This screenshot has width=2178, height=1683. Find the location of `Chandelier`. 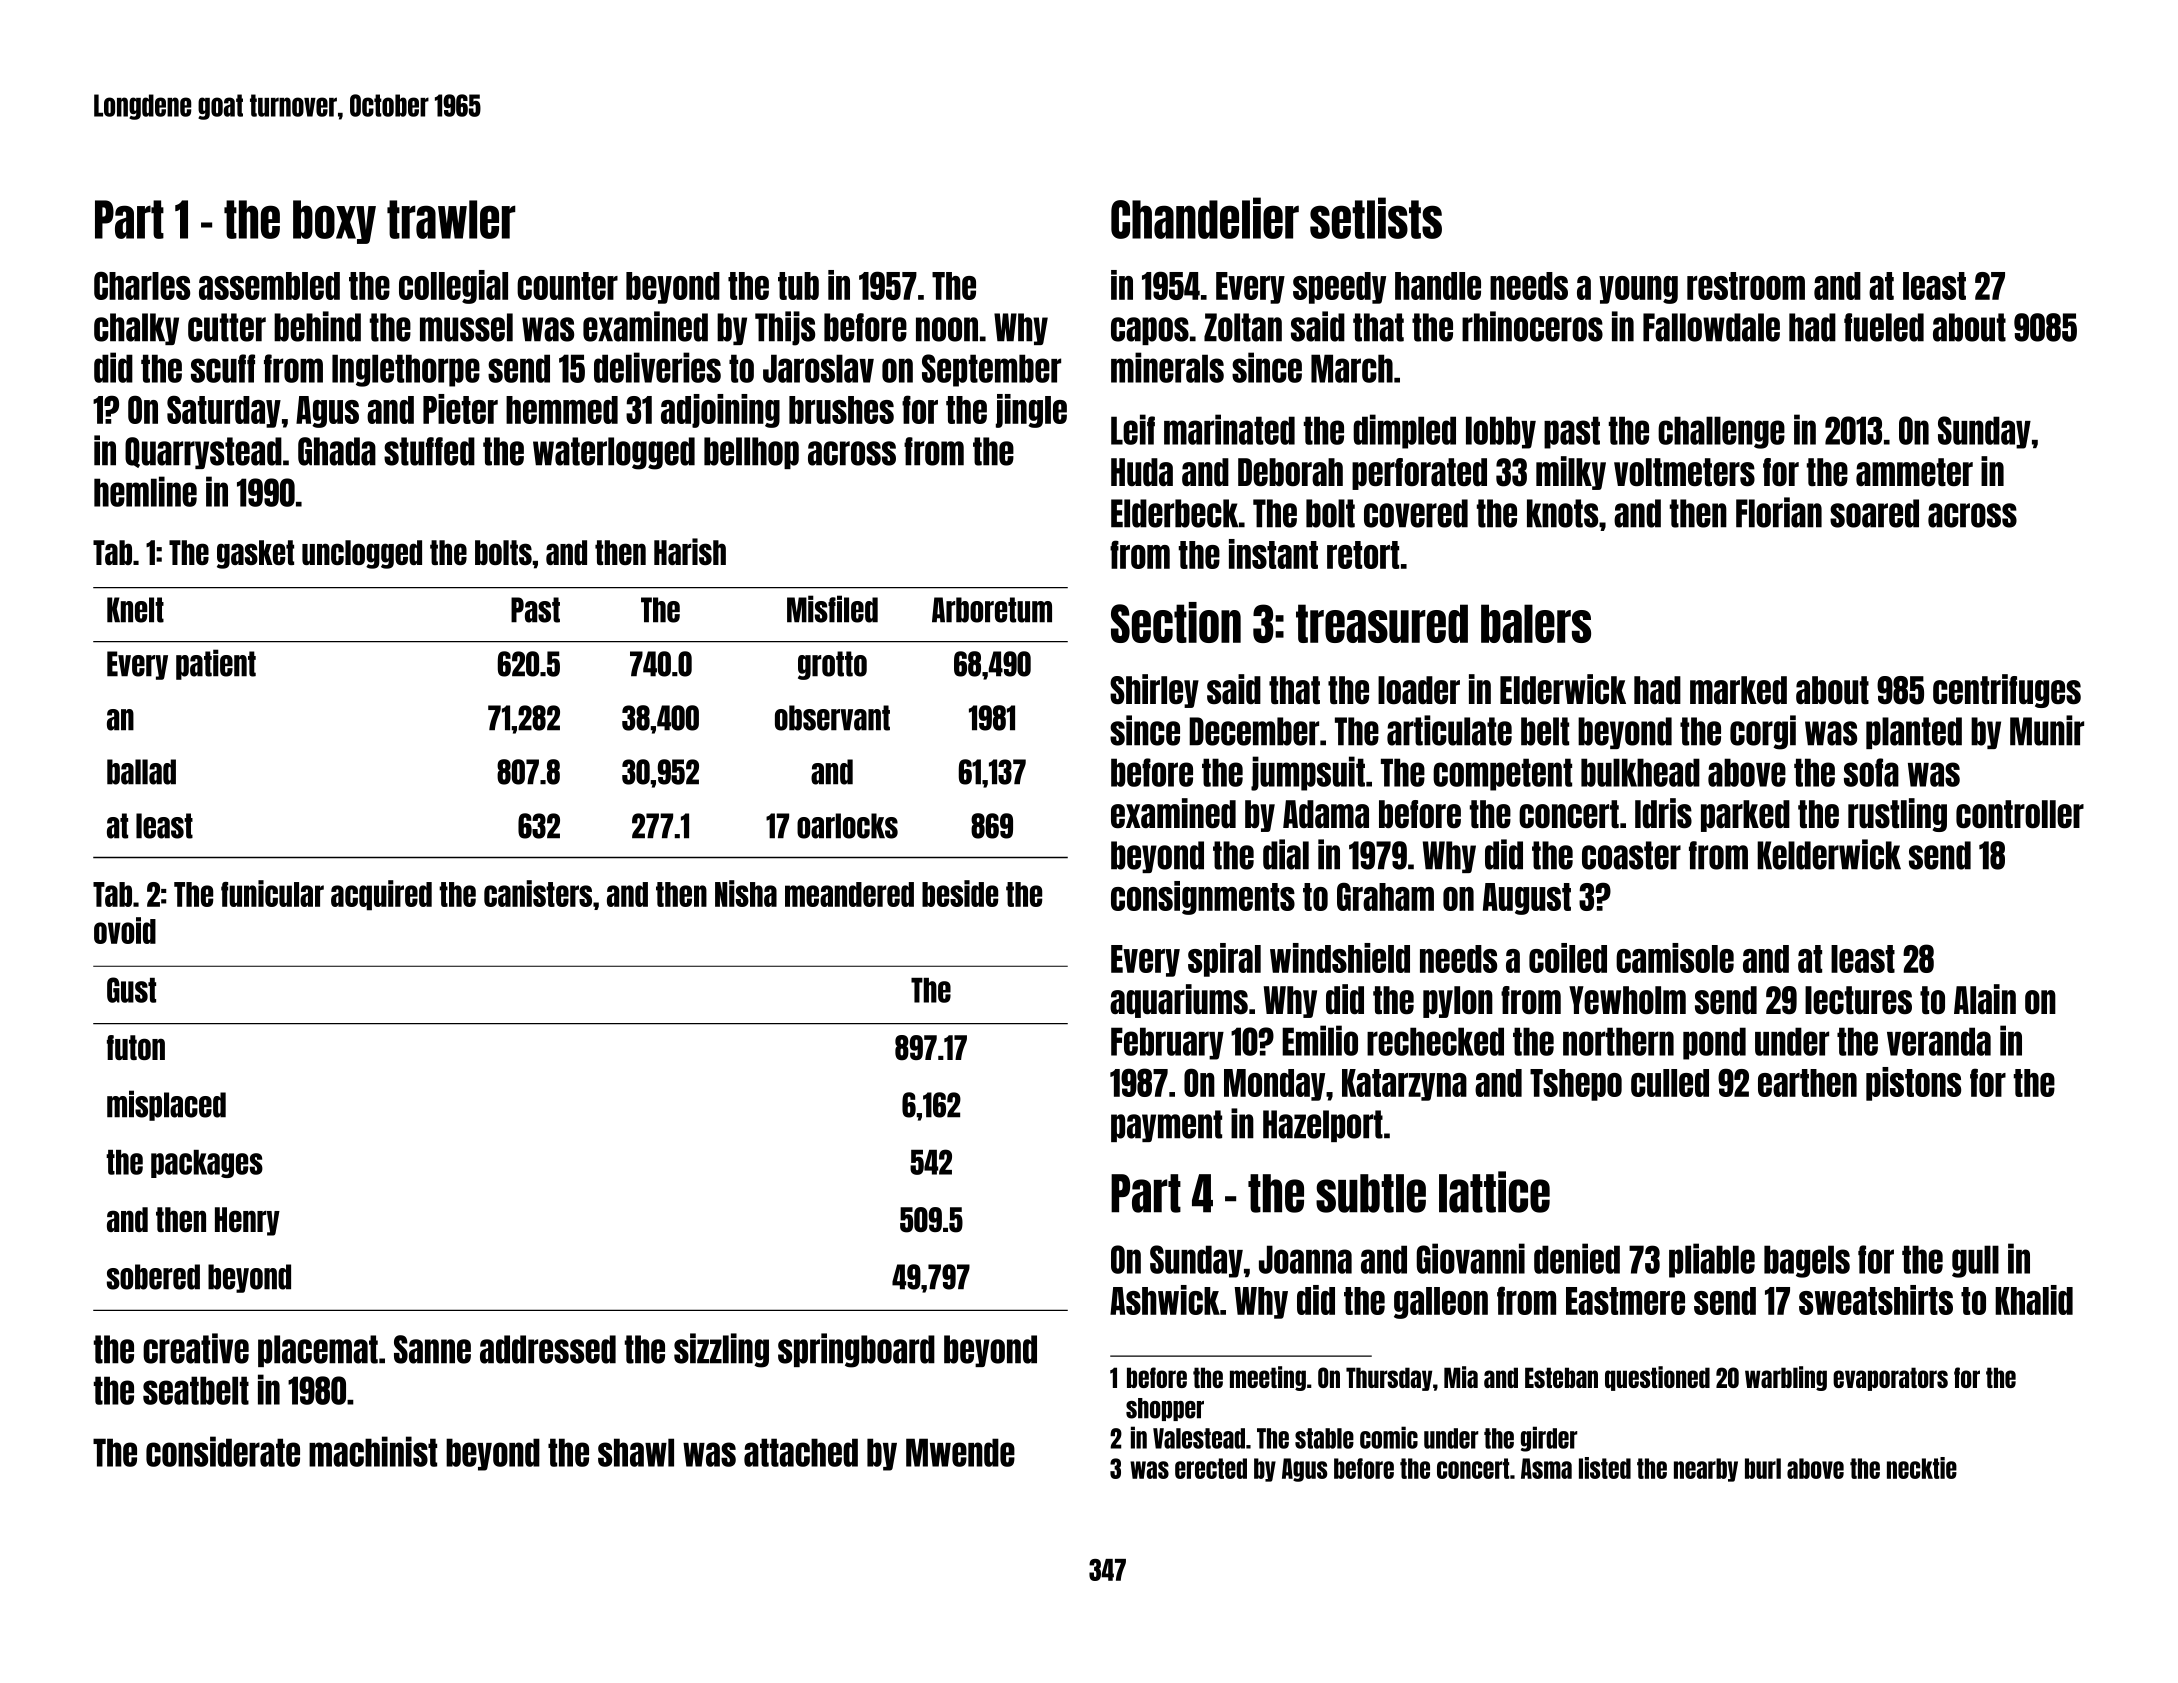

Chandelier is located at coordinates (1205, 218).
